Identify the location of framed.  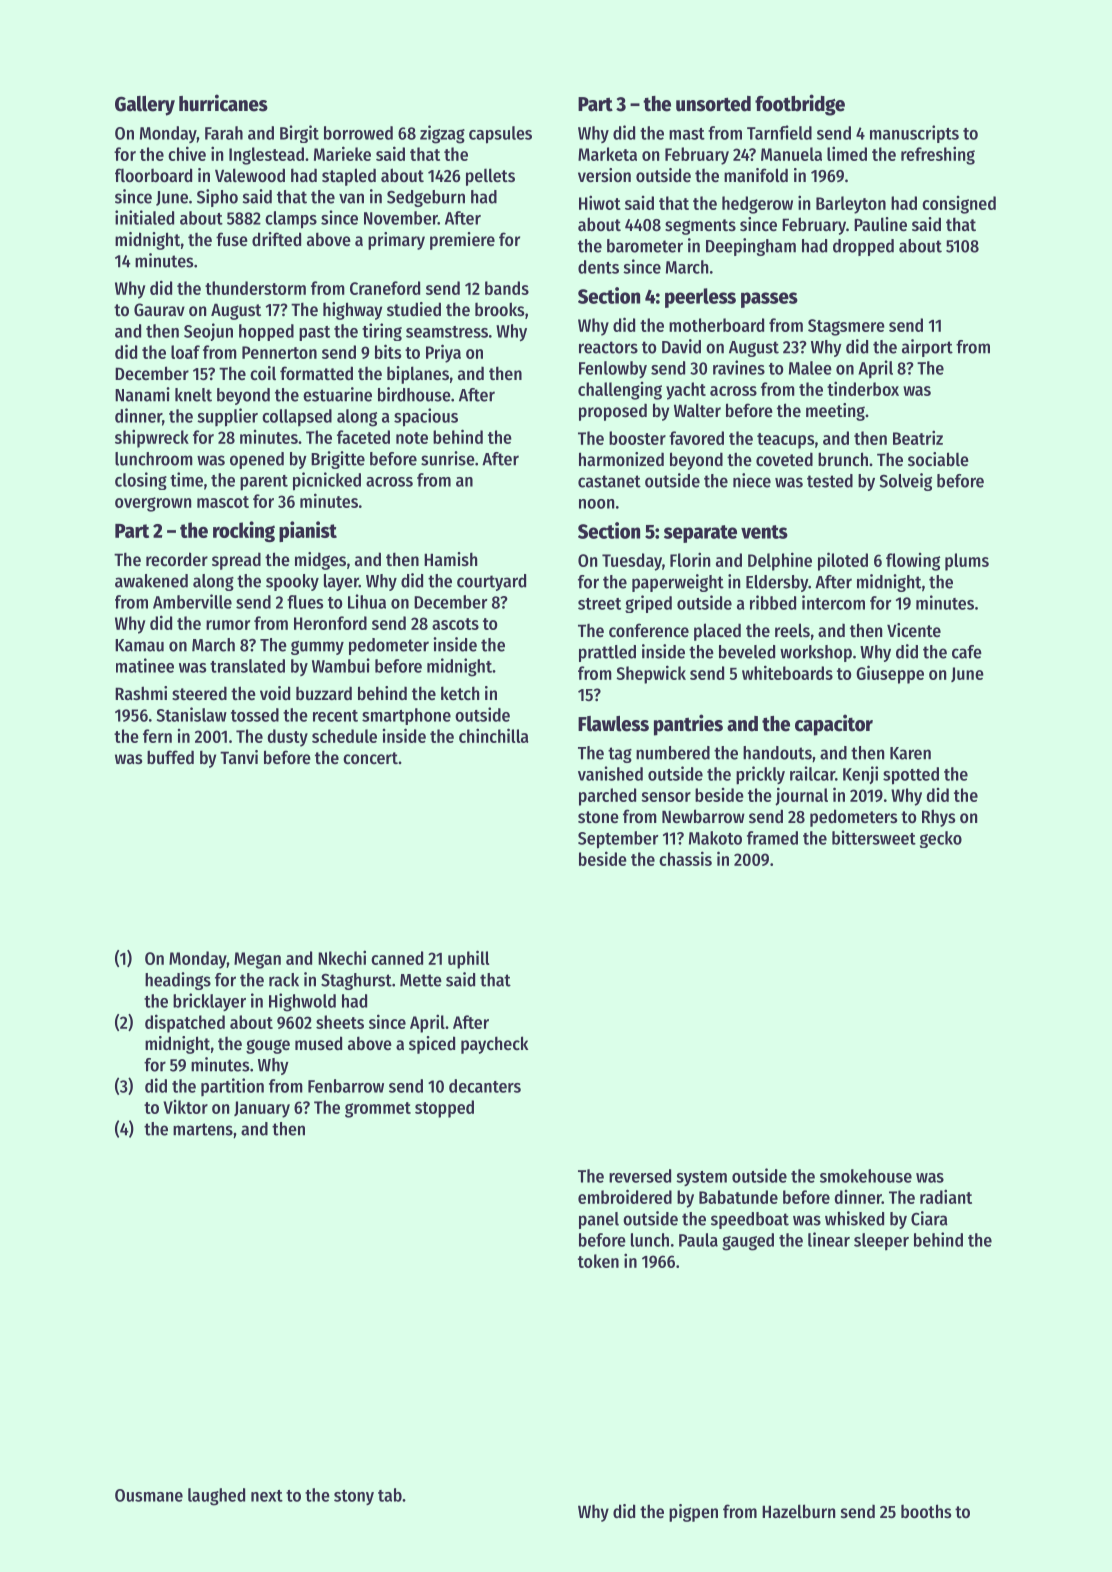
(772, 838).
